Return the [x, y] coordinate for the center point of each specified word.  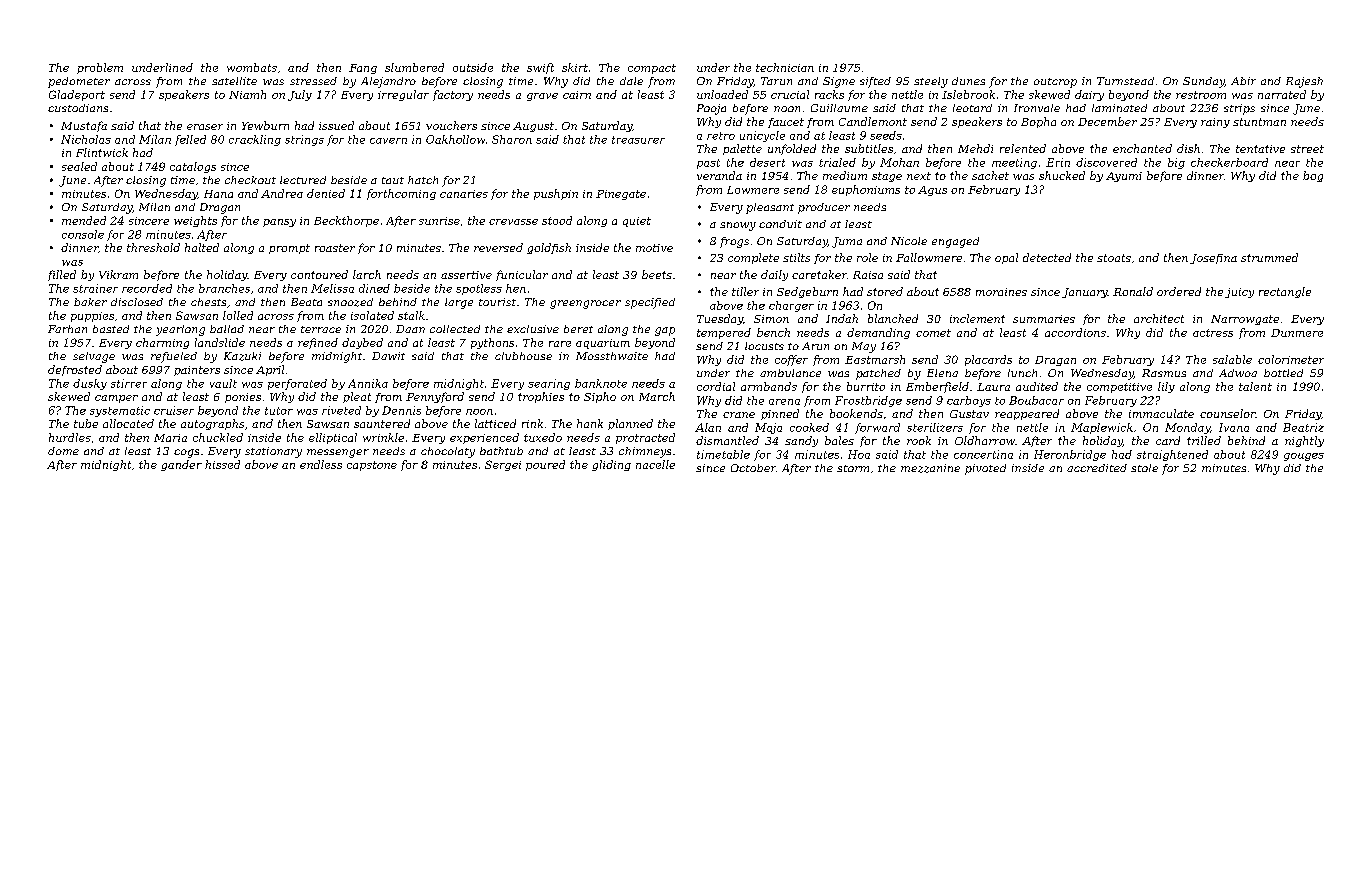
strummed [1269, 257]
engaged [955, 242]
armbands [769, 386]
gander [181, 465]
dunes [968, 81]
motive [654, 248]
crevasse [513, 222]
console [83, 234]
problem [100, 68]
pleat [357, 397]
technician [785, 67]
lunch [1022, 373]
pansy [279, 223]
